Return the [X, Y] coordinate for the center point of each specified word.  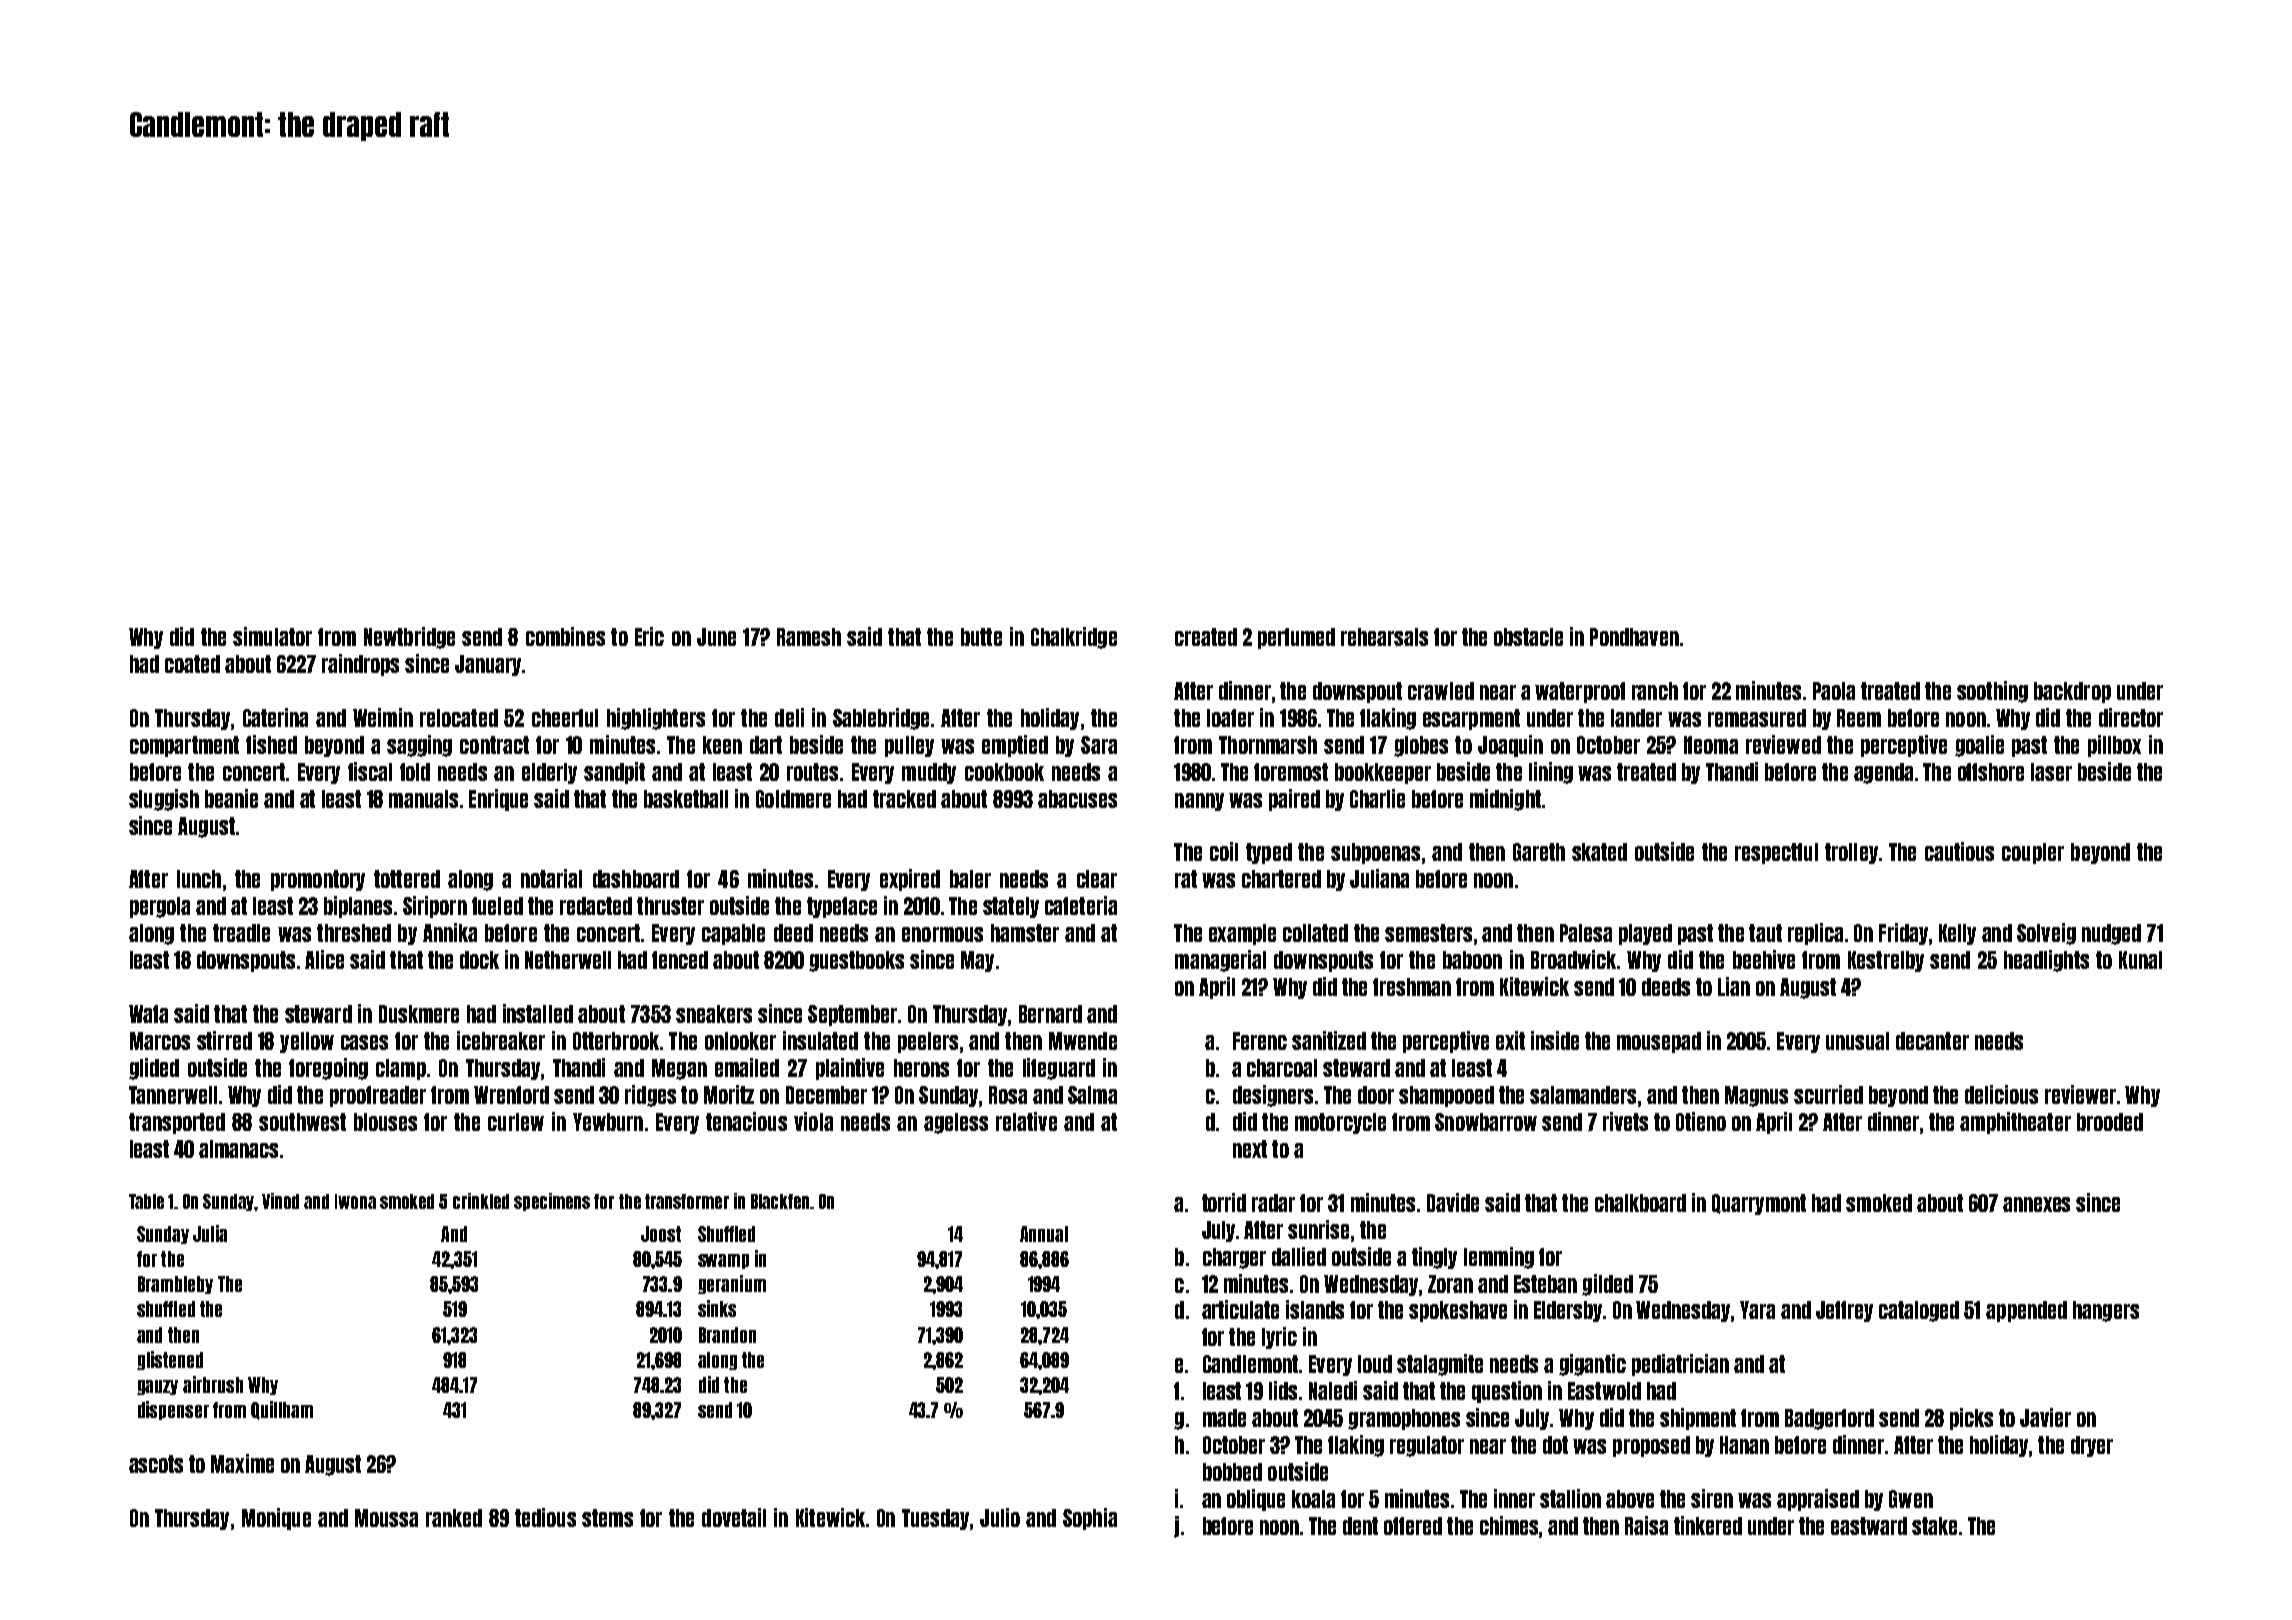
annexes [2036, 1204]
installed [538, 1013]
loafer [1230, 718]
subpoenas [1375, 853]
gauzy [157, 1387]
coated [192, 664]
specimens [552, 1202]
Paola [1834, 691]
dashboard [636, 879]
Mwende [1083, 1041]
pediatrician [1680, 1365]
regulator [1427, 1446]
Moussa [386, 1518]
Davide [1453, 1202]
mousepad [1659, 1042]
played [1645, 934]
